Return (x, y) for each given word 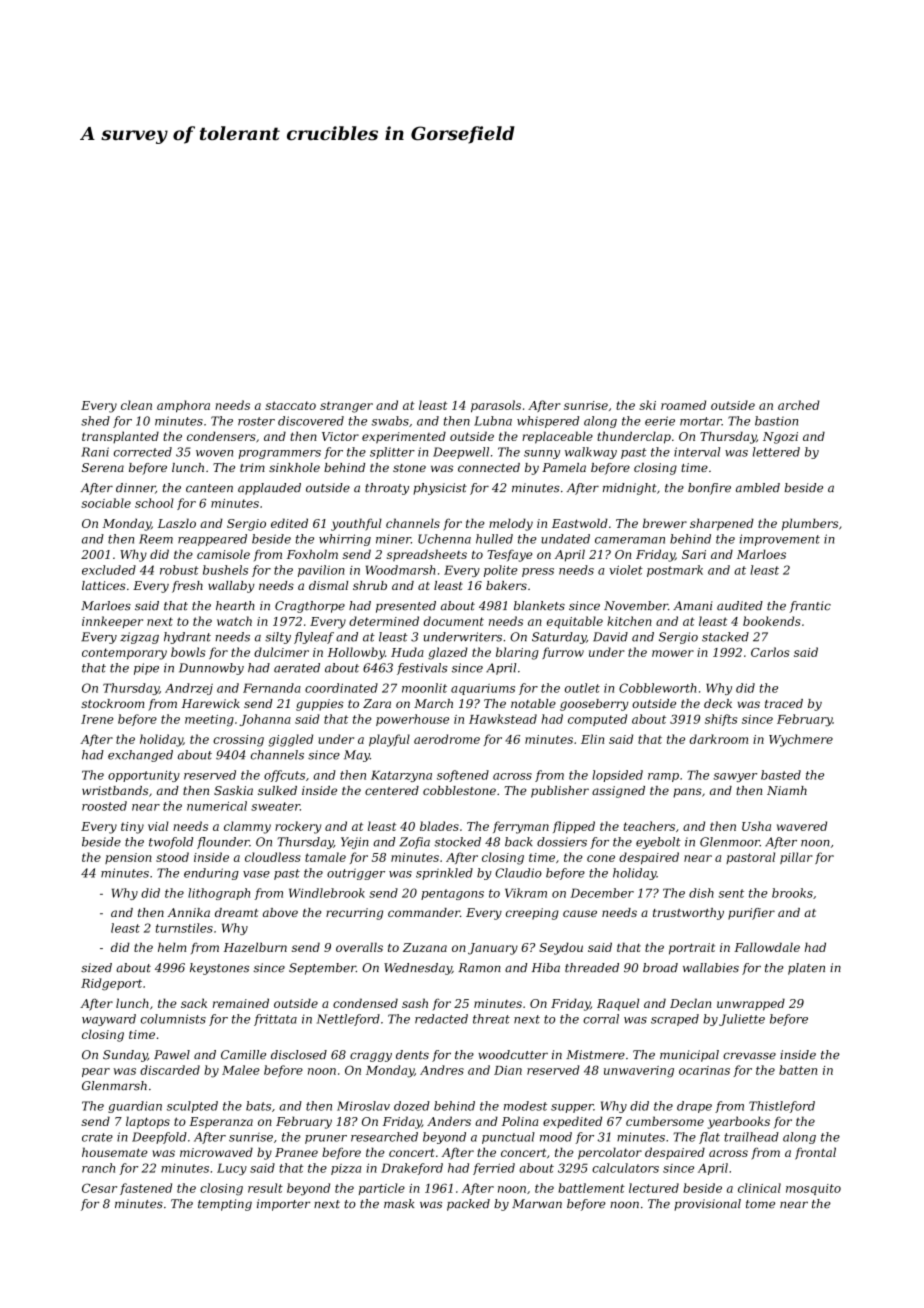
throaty (387, 489)
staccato (290, 405)
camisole (223, 554)
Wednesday (418, 969)
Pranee (296, 1152)
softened (463, 776)
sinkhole (294, 467)
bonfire (709, 489)
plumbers (810, 524)
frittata (275, 1020)
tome (760, 1204)
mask (399, 1204)
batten (798, 1070)
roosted (104, 806)
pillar (796, 858)
